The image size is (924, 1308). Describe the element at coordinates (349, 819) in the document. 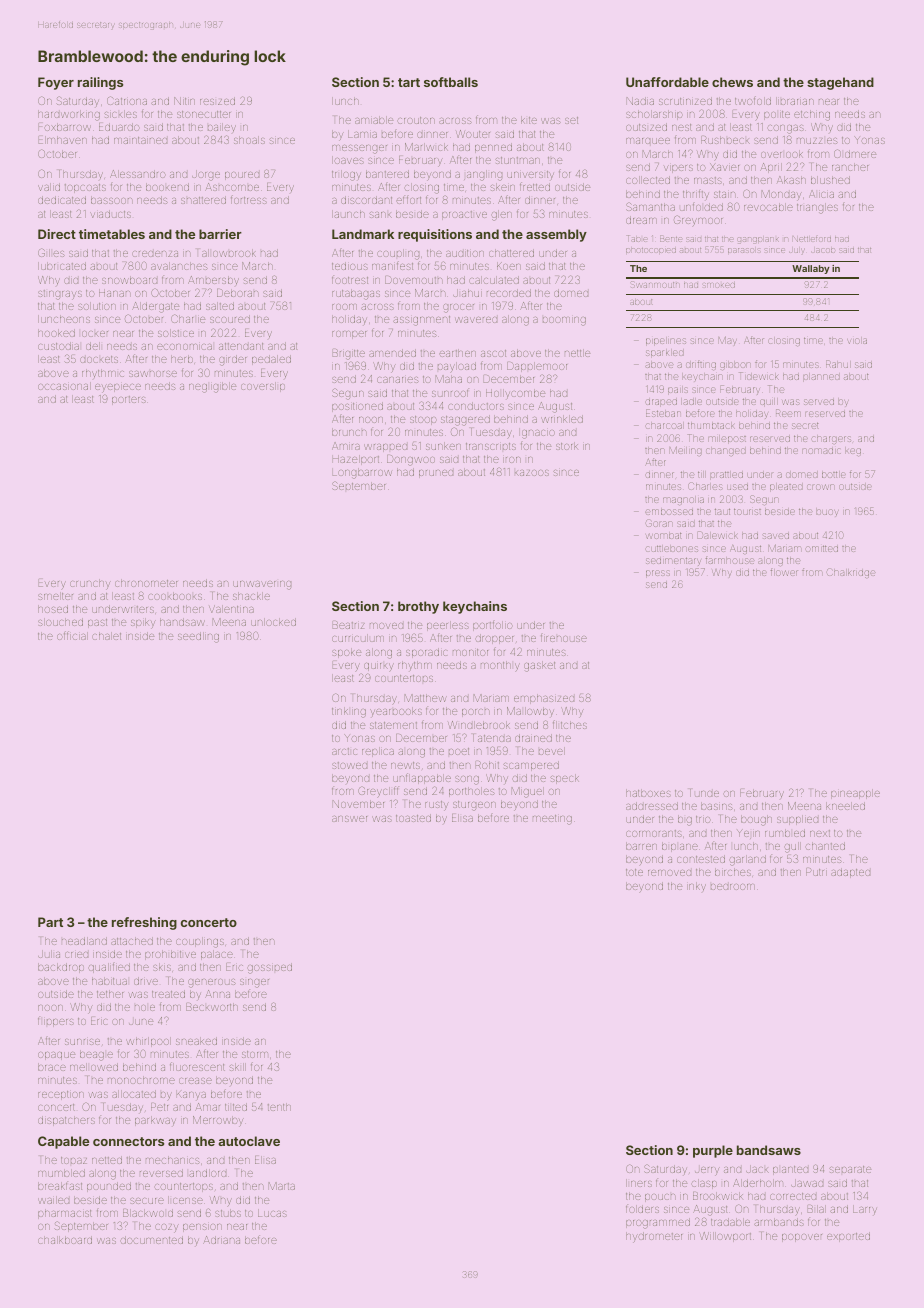

I see `answer` at that location.
